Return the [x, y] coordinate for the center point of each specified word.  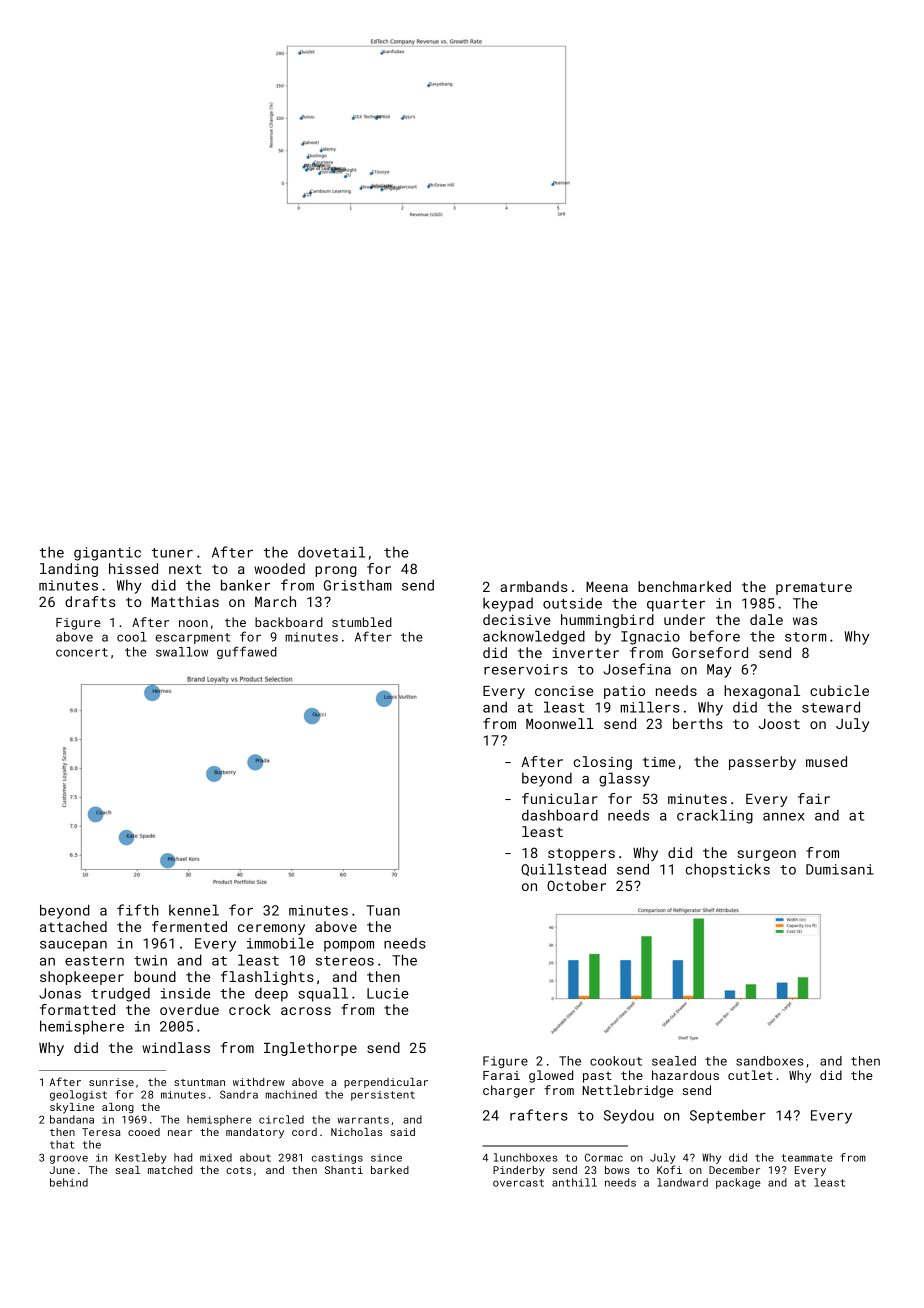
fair [814, 798]
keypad [508, 605]
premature [814, 588]
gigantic [107, 554]
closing [603, 763]
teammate [807, 1158]
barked [390, 1170]
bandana [72, 1119]
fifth [137, 910]
